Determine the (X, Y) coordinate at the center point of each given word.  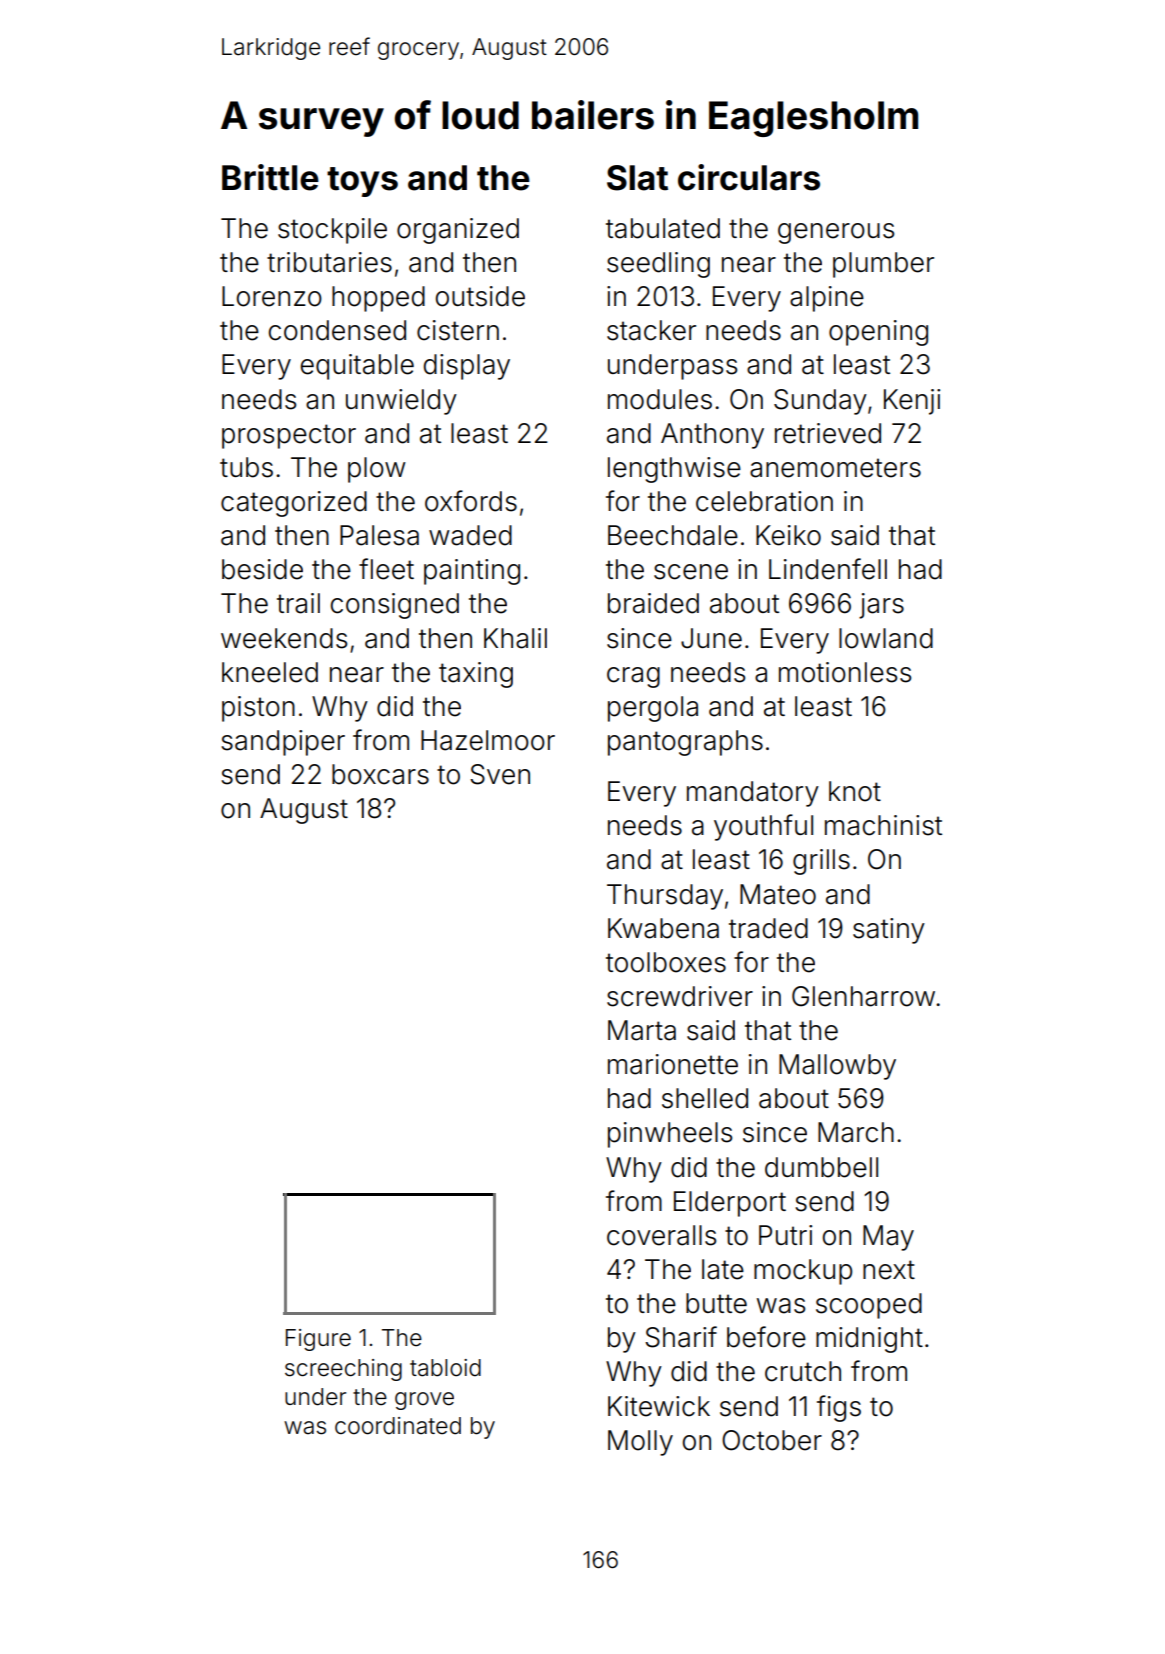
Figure (318, 1340)
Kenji (912, 402)
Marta (642, 1030)
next (889, 1270)
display (467, 367)
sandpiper (283, 743)
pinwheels (670, 1135)
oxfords (471, 501)
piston (258, 709)
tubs (246, 467)
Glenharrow (863, 996)
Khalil (515, 638)
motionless (845, 672)
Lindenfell (828, 569)
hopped (378, 299)
